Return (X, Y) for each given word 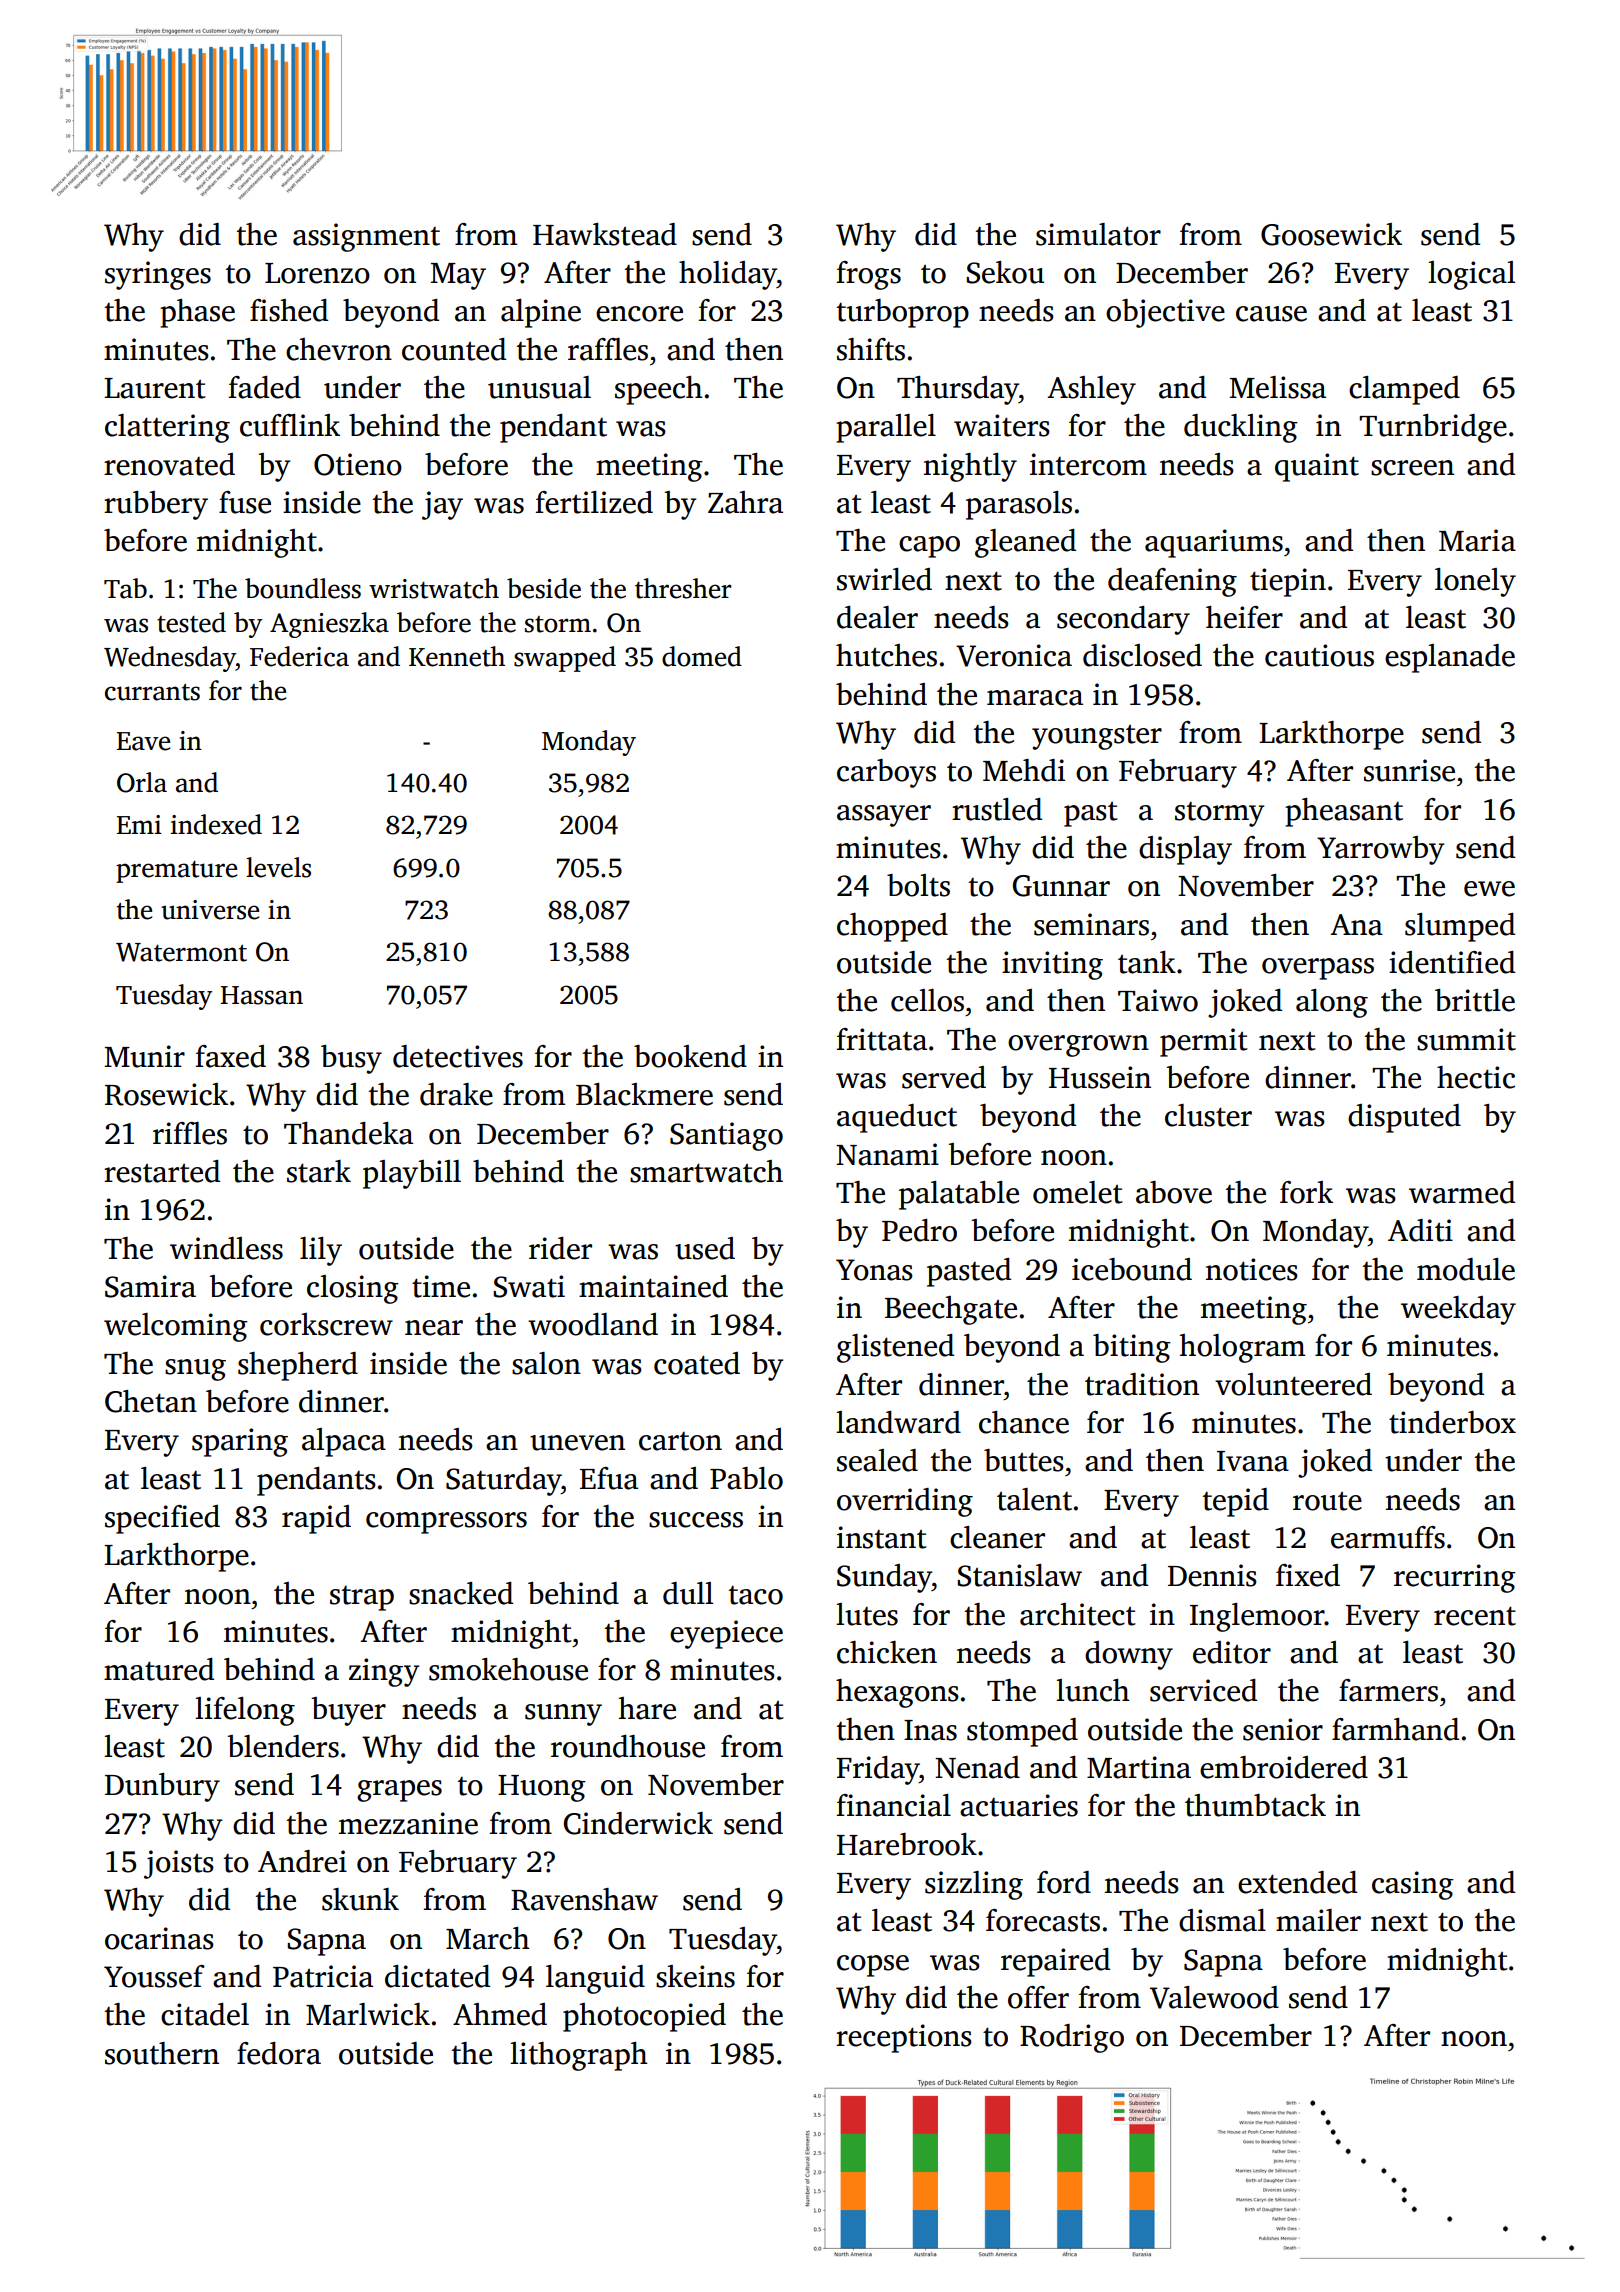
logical (1471, 275)
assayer (884, 816)
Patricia (323, 1976)
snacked (461, 1593)
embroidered (1284, 1767)
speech (658, 390)
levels (278, 867)
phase (197, 313)
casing (1413, 1885)
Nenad (977, 1767)
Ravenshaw (584, 1899)
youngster (1097, 737)
